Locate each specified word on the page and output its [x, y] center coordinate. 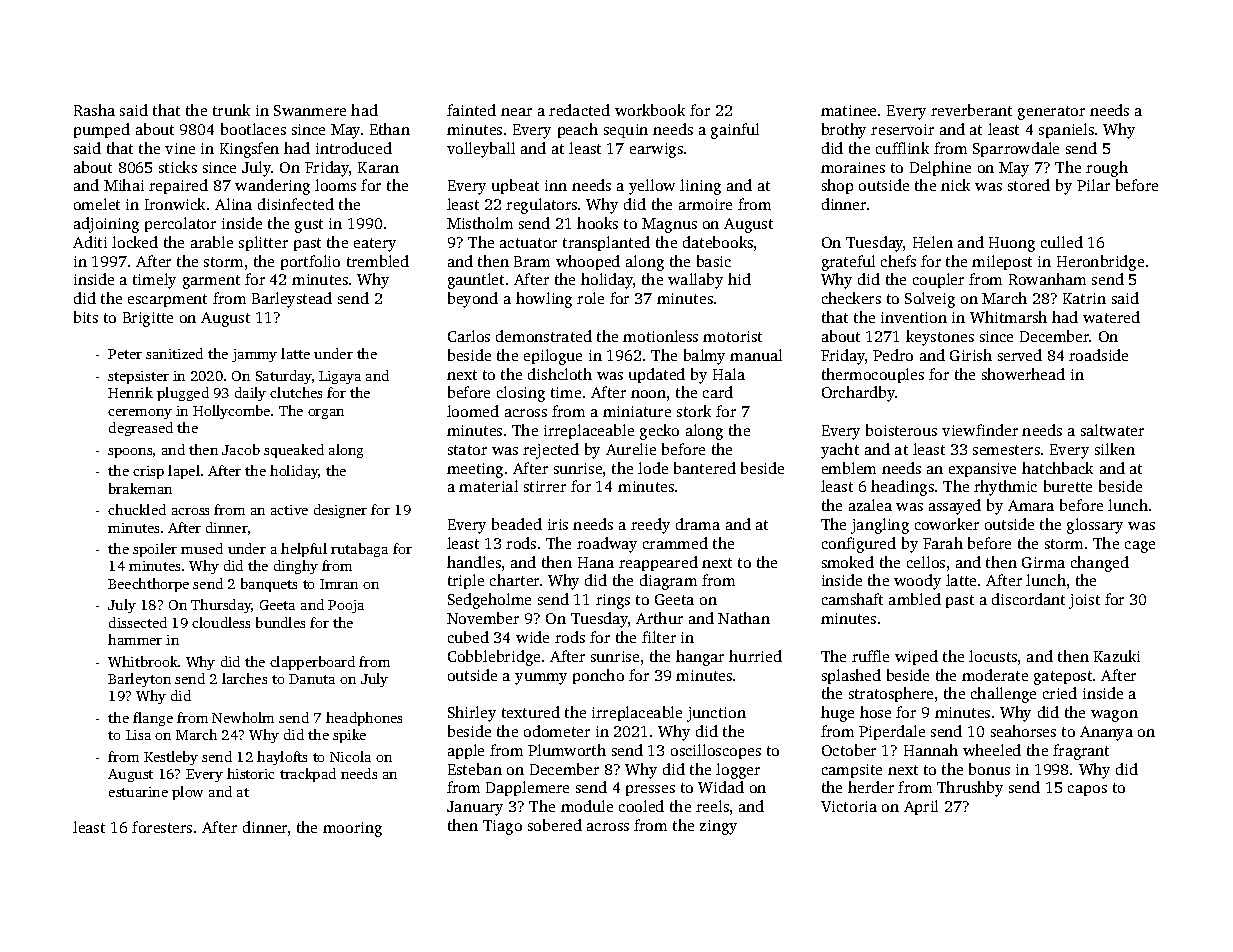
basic [714, 261]
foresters [162, 827]
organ [326, 414]
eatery [375, 245]
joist [1084, 601]
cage [1140, 547]
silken [1115, 449]
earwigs [656, 150]
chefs [898, 261]
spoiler [155, 550]
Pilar [1093, 185]
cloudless [221, 622]
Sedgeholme [489, 601]
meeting [475, 470]
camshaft [852, 599]
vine [180, 148]
